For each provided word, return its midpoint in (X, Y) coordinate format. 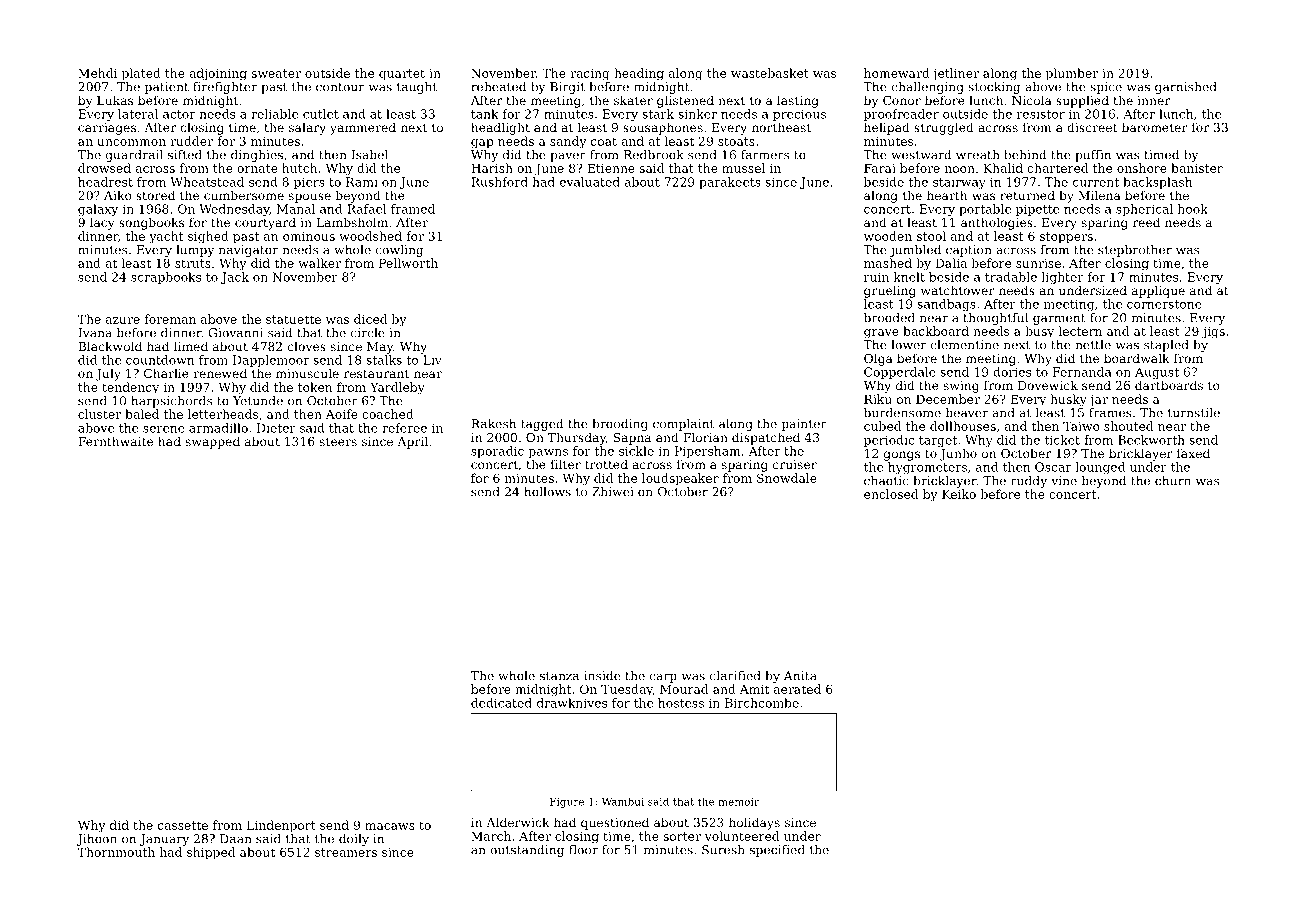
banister (1197, 168)
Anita (800, 676)
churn (1173, 481)
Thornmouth (116, 852)
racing (590, 75)
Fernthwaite (115, 441)
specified (777, 851)
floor (583, 850)
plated (141, 74)
